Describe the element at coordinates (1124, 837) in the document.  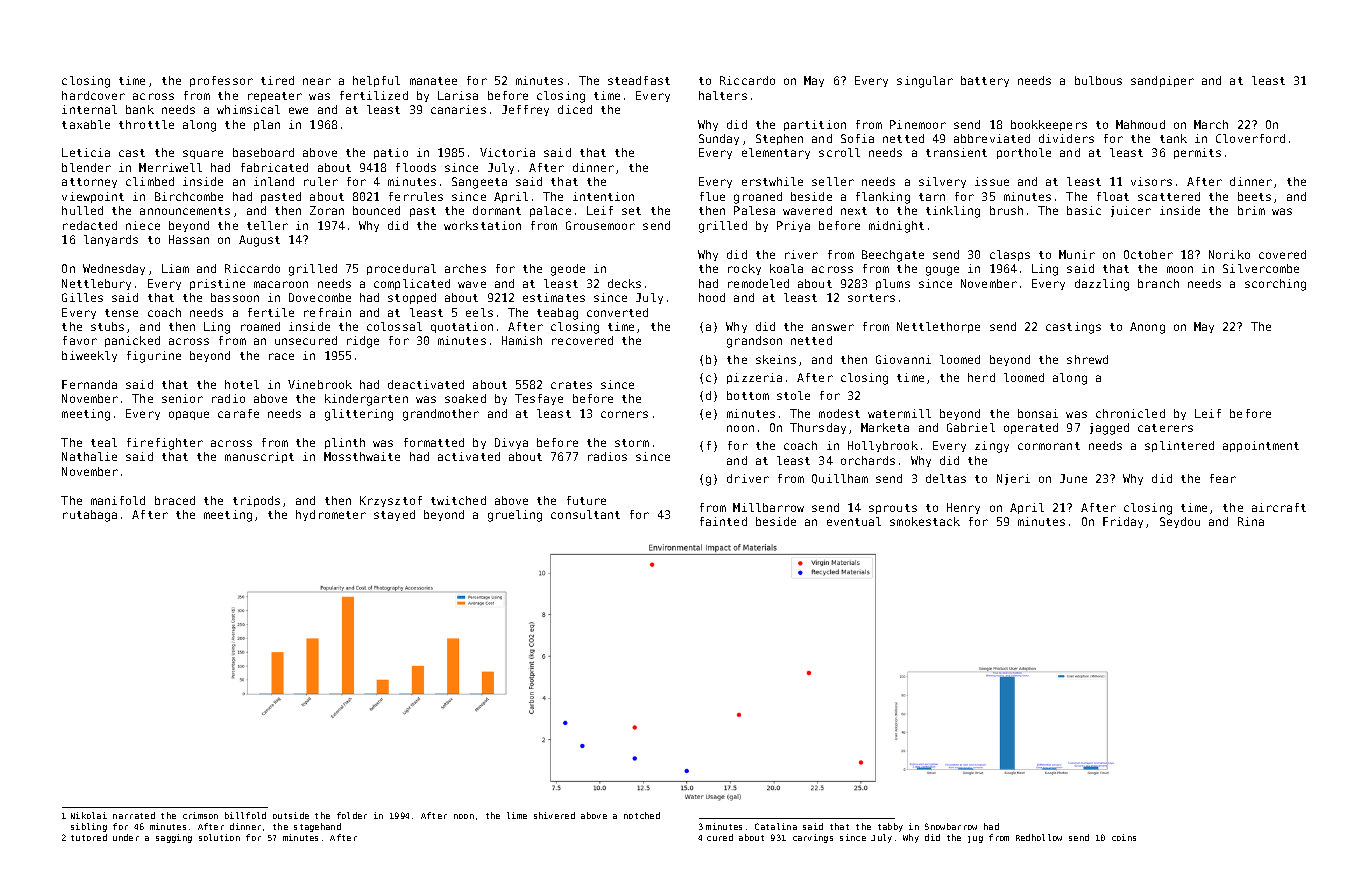
I see `coins` at that location.
